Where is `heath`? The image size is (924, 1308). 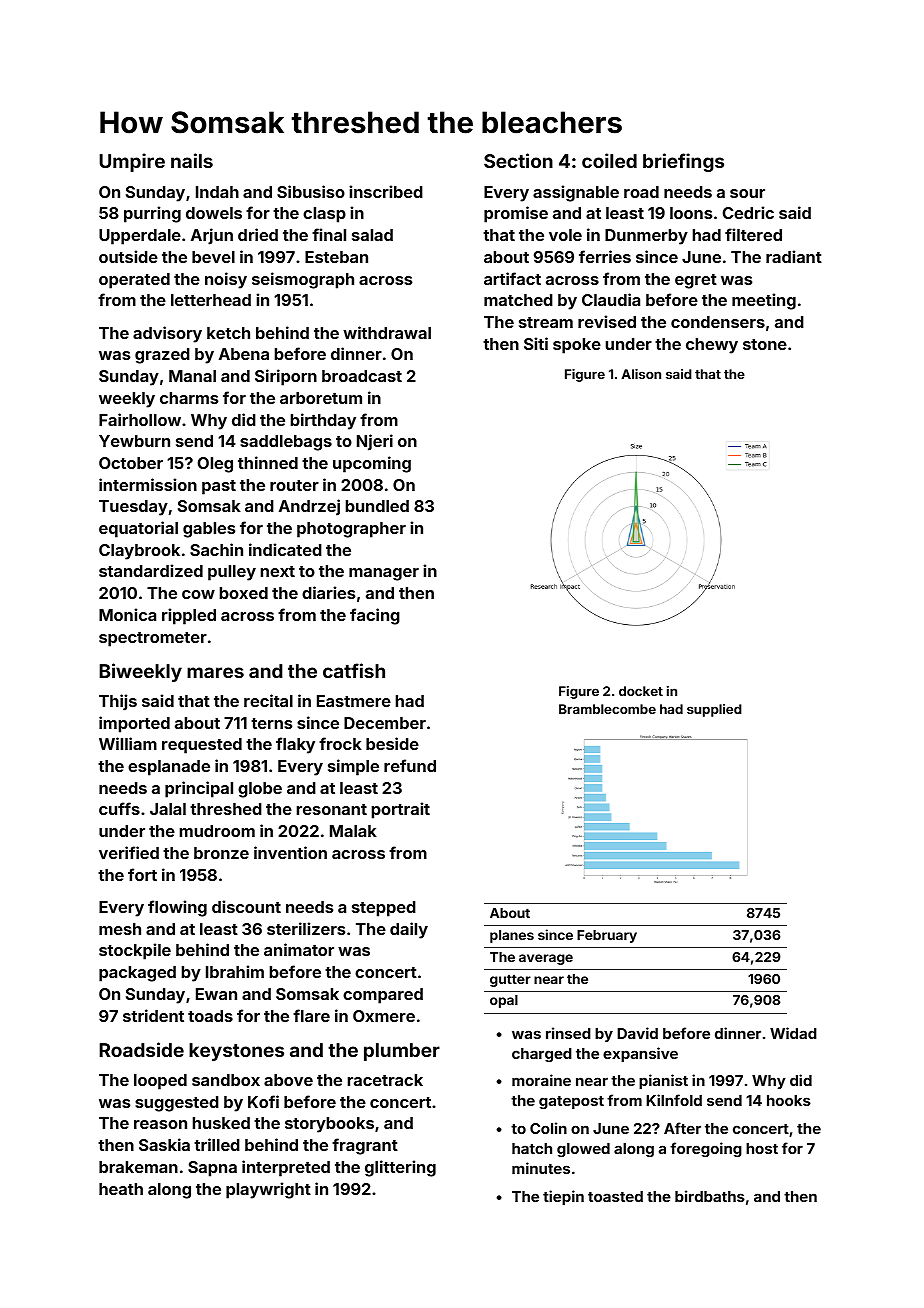
heath is located at coordinates (121, 1189).
